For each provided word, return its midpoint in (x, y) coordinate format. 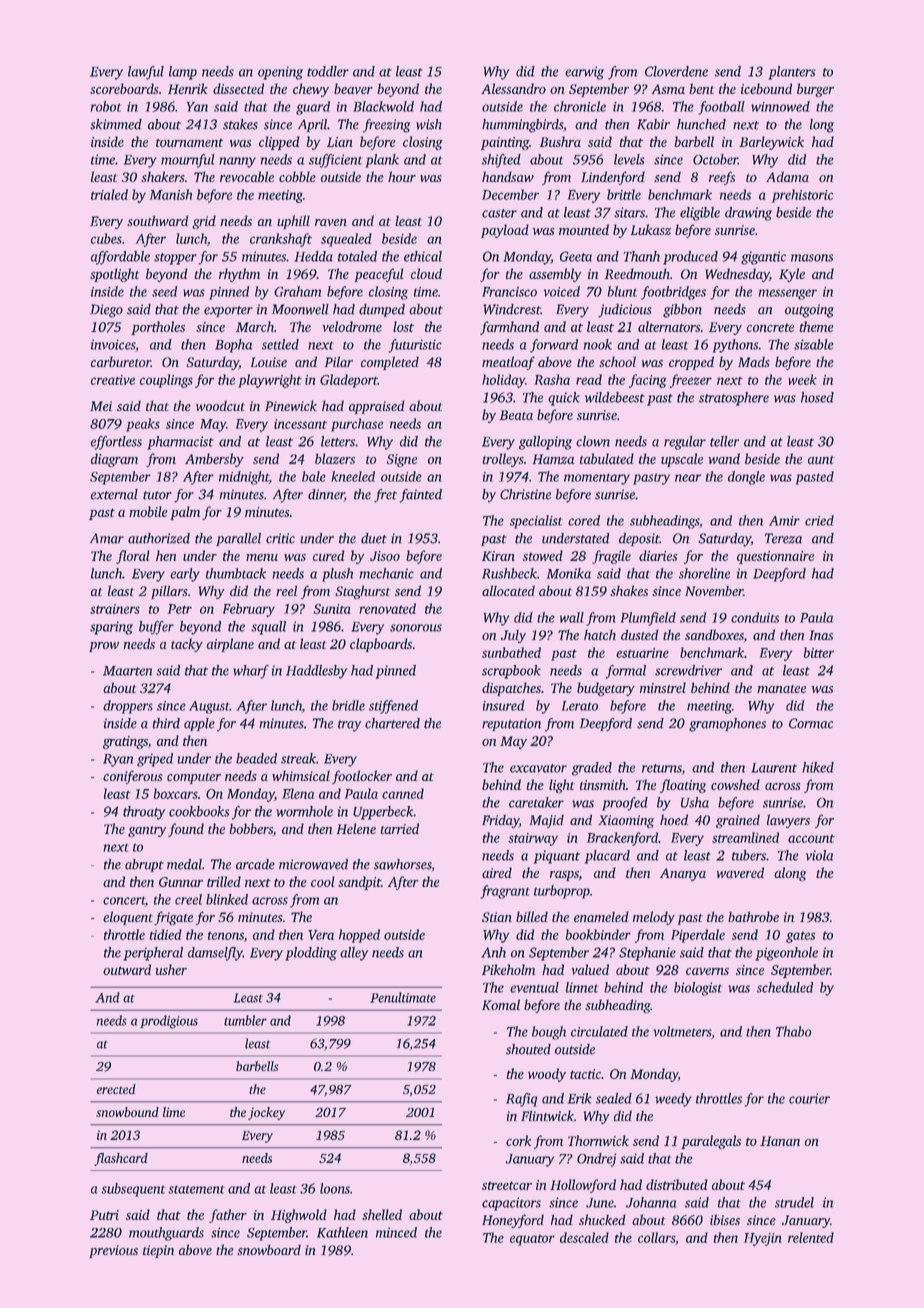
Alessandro (513, 88)
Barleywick (771, 143)
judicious (625, 311)
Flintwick (547, 1115)
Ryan (118, 760)
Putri (104, 1215)
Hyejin (763, 1239)
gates (800, 937)
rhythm (240, 275)
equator (532, 1240)
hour (402, 176)
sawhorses (402, 864)
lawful (146, 73)
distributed (677, 1184)
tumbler (245, 1020)
